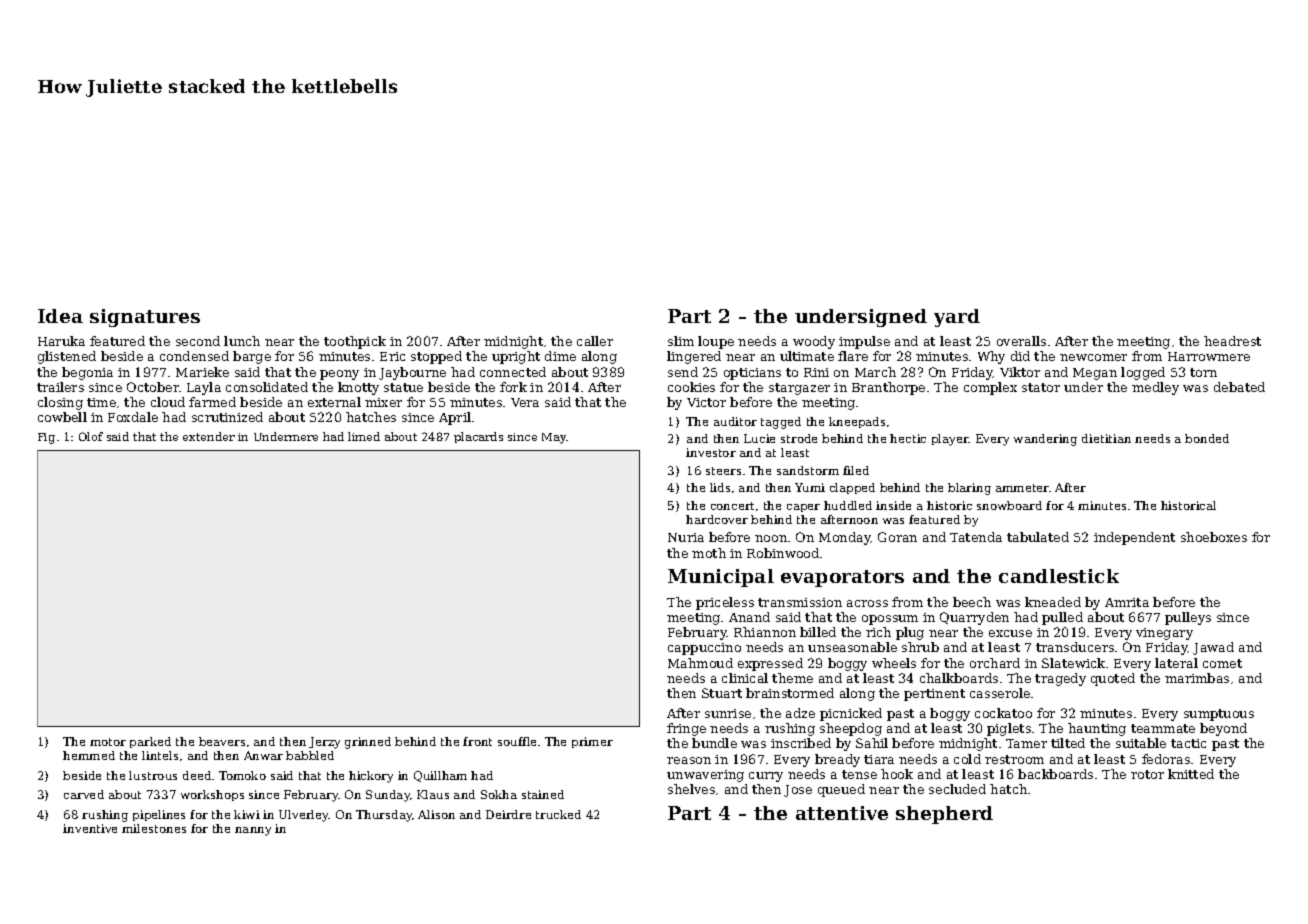 Image resolution: width=1308 pixels, height=924 pixels. I want to click on priceless, so click(725, 603).
